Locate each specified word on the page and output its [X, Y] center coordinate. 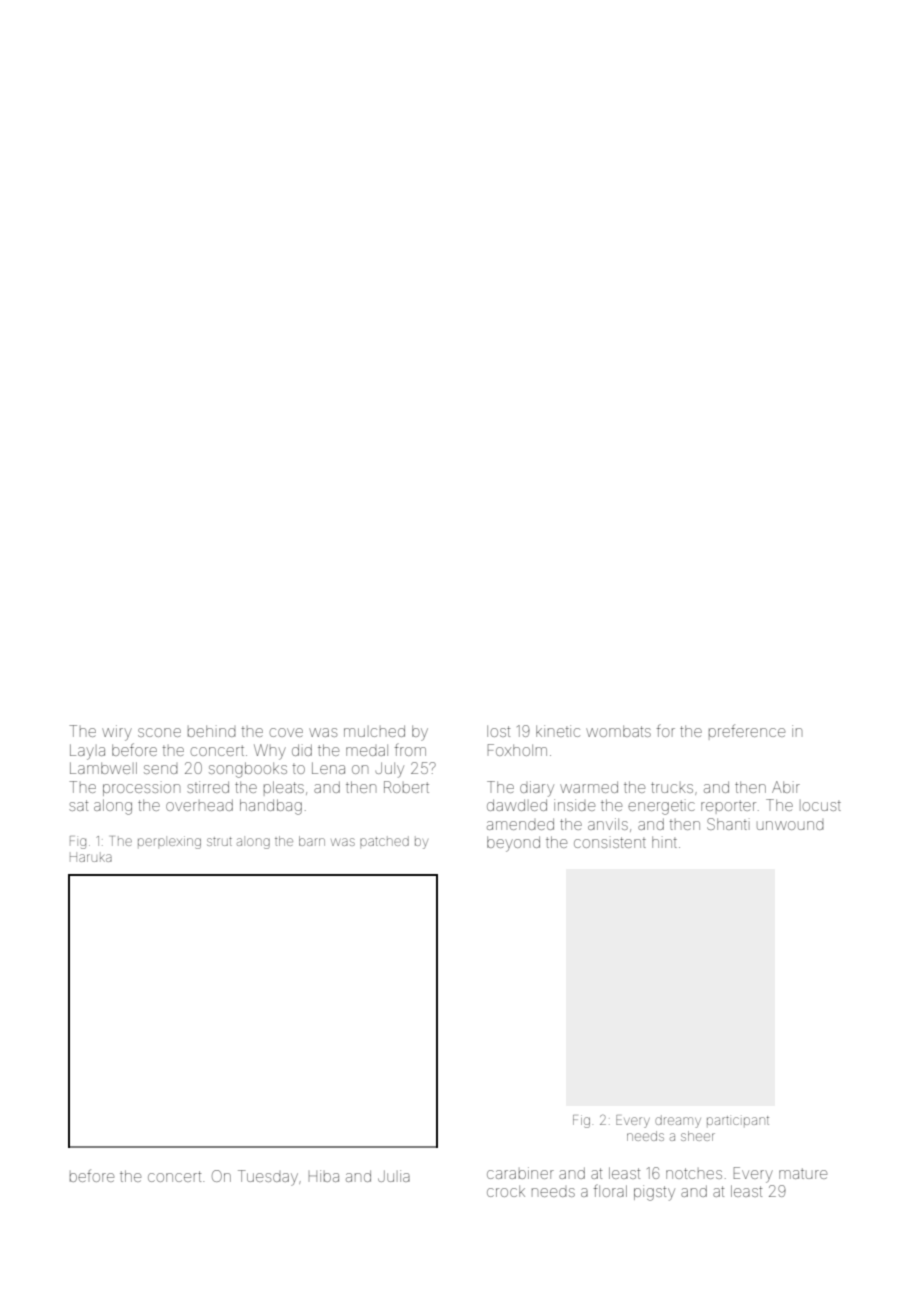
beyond [513, 844]
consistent [610, 842]
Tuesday [268, 1178]
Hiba [324, 1176]
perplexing [169, 842]
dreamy [678, 1121]
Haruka [91, 858]
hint [664, 842]
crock [506, 1191]
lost [498, 731]
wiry [117, 733]
